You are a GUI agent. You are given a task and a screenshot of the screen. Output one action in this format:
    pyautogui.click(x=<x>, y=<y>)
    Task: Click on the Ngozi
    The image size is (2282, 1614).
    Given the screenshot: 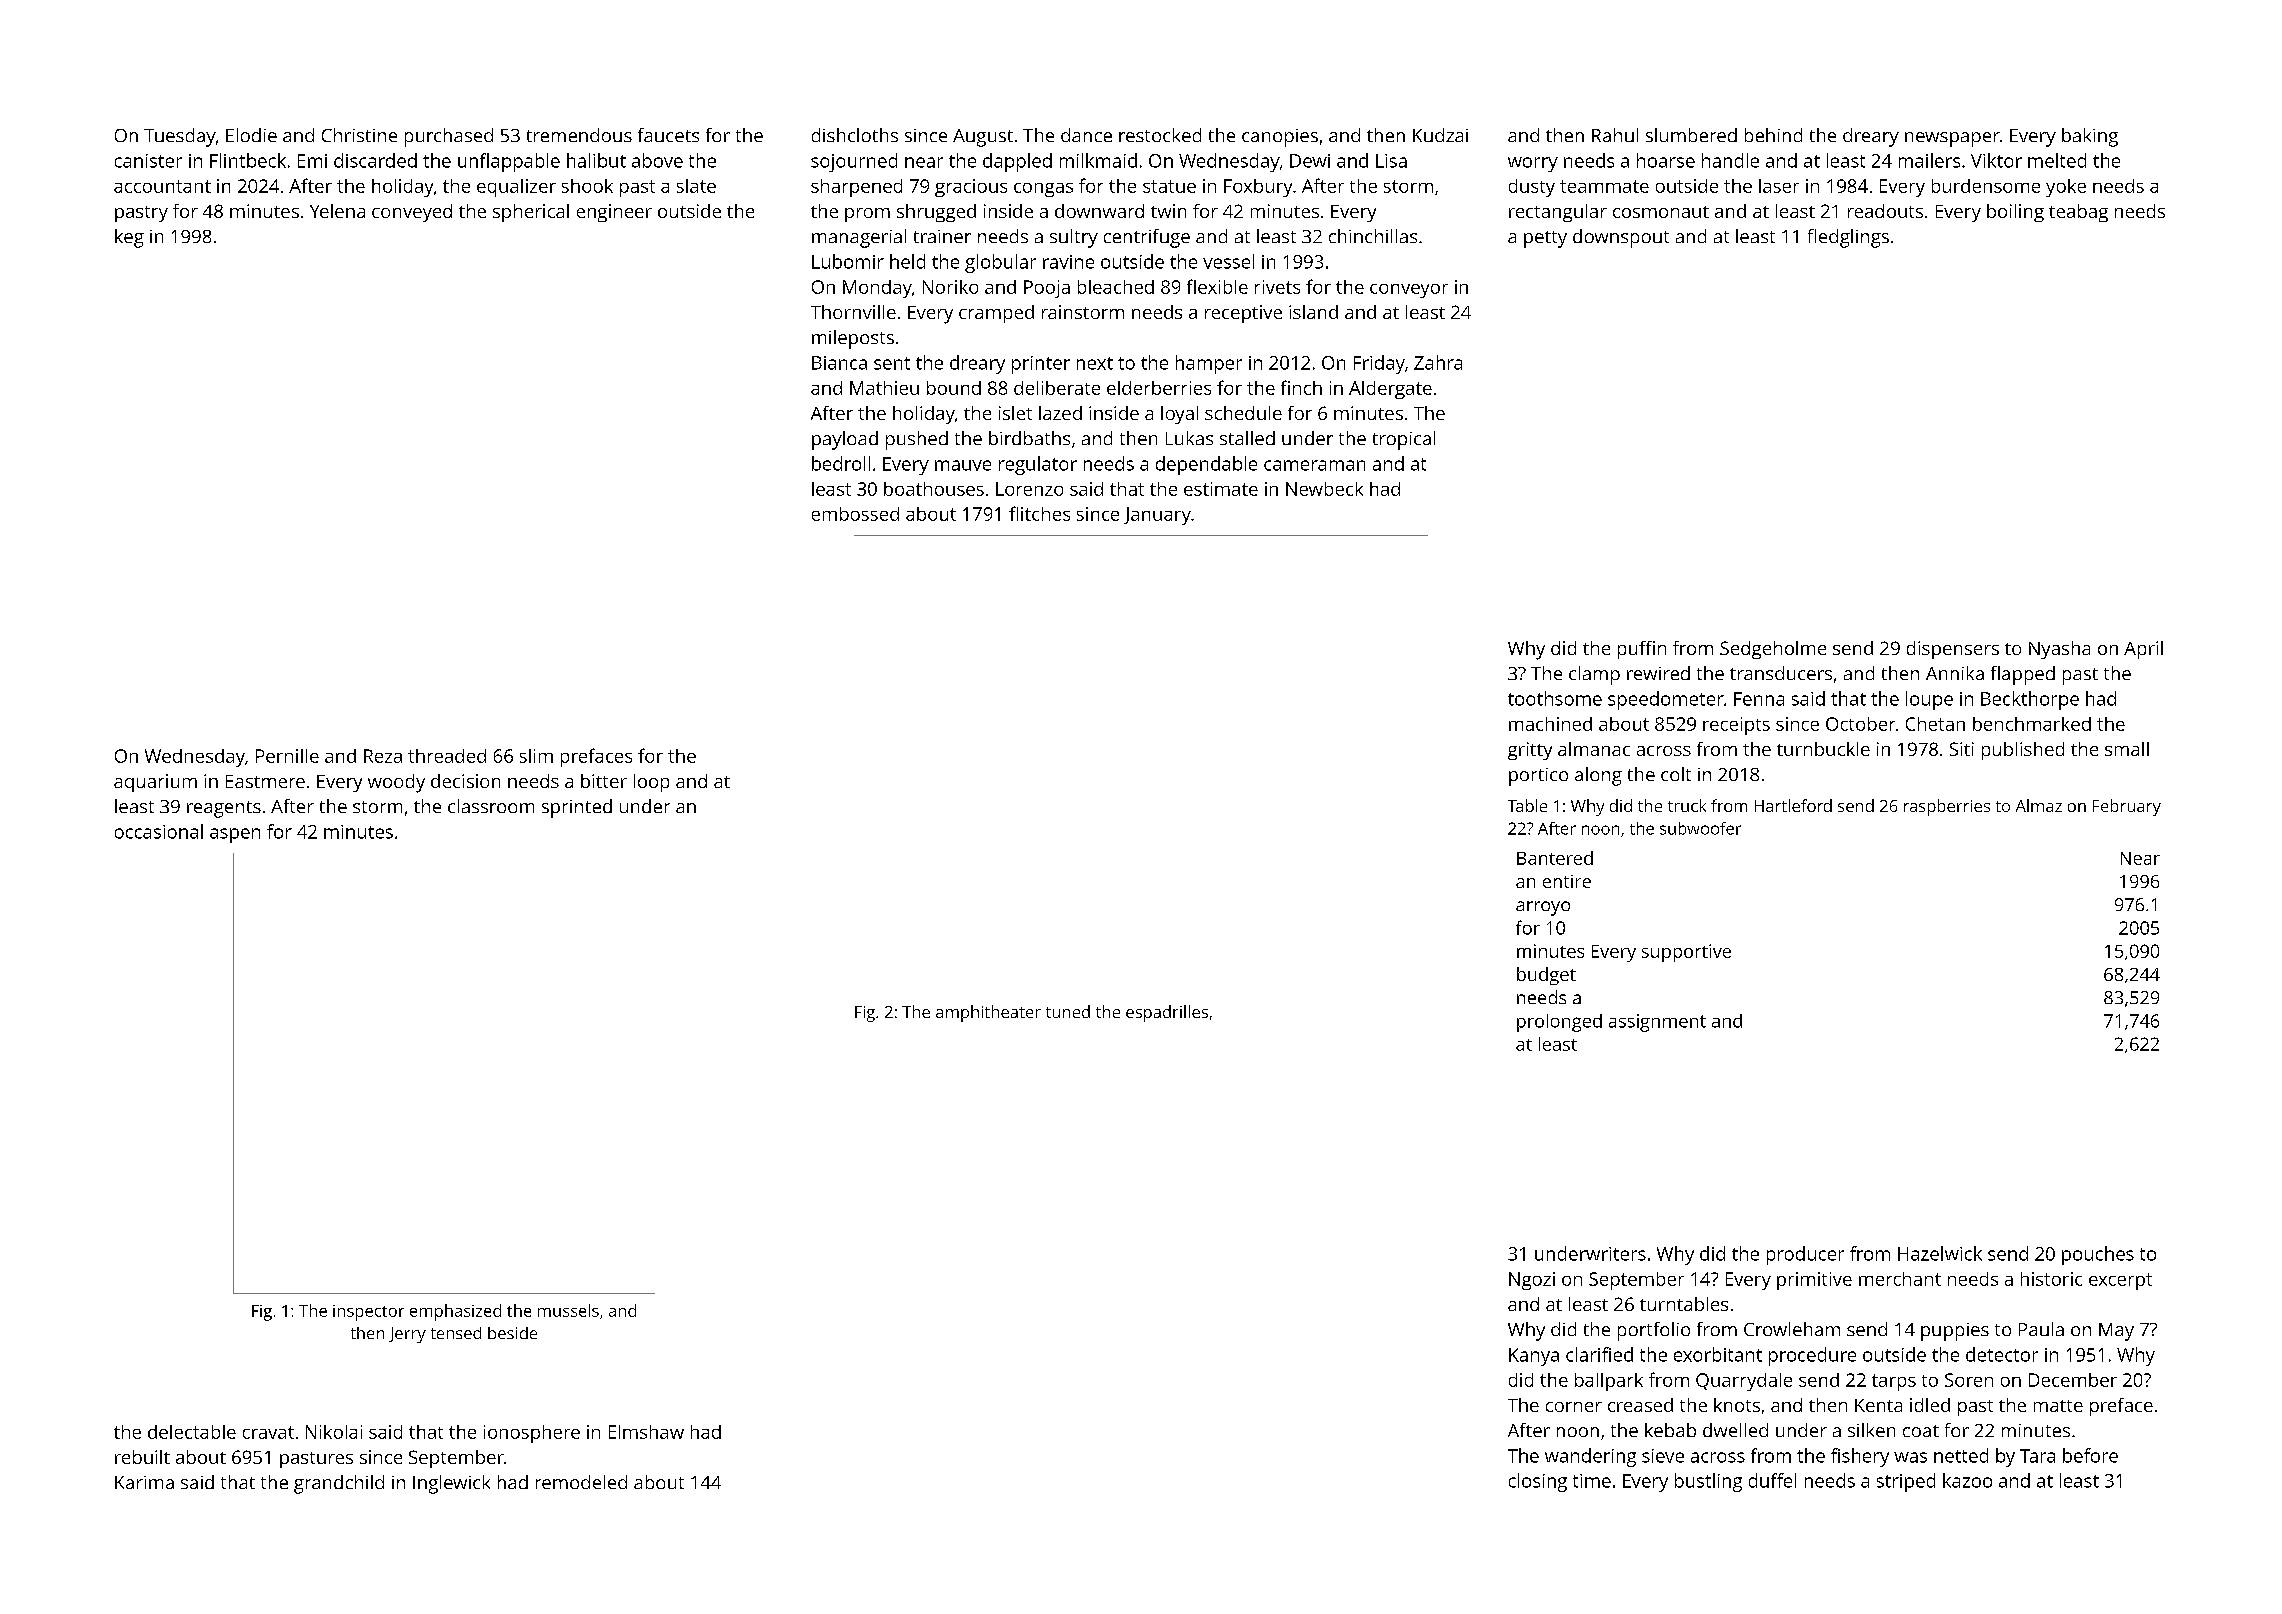 What is the action you would take?
    pyautogui.click(x=1532, y=1281)
